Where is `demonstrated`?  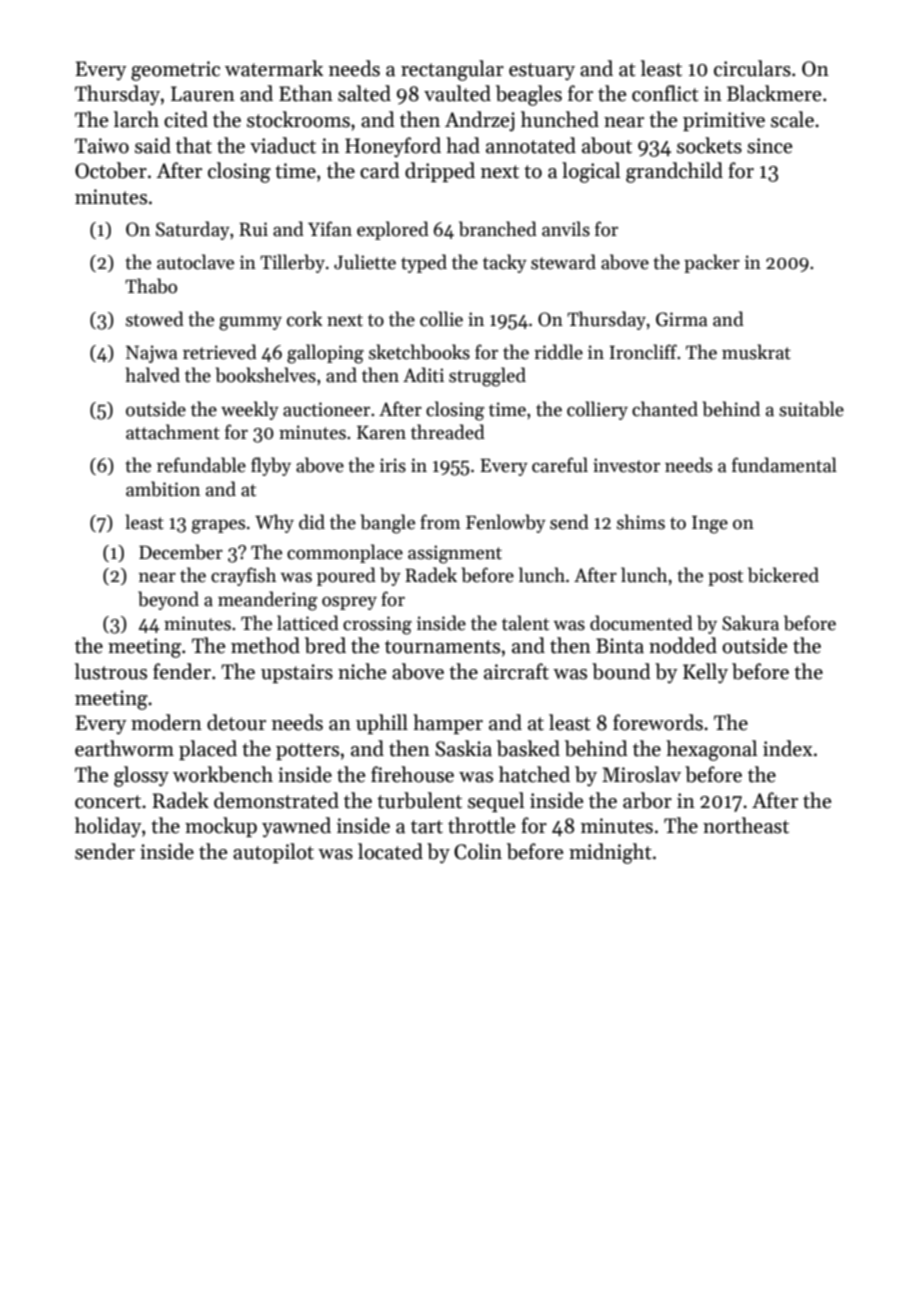 demonstrated is located at coordinates (276, 800).
